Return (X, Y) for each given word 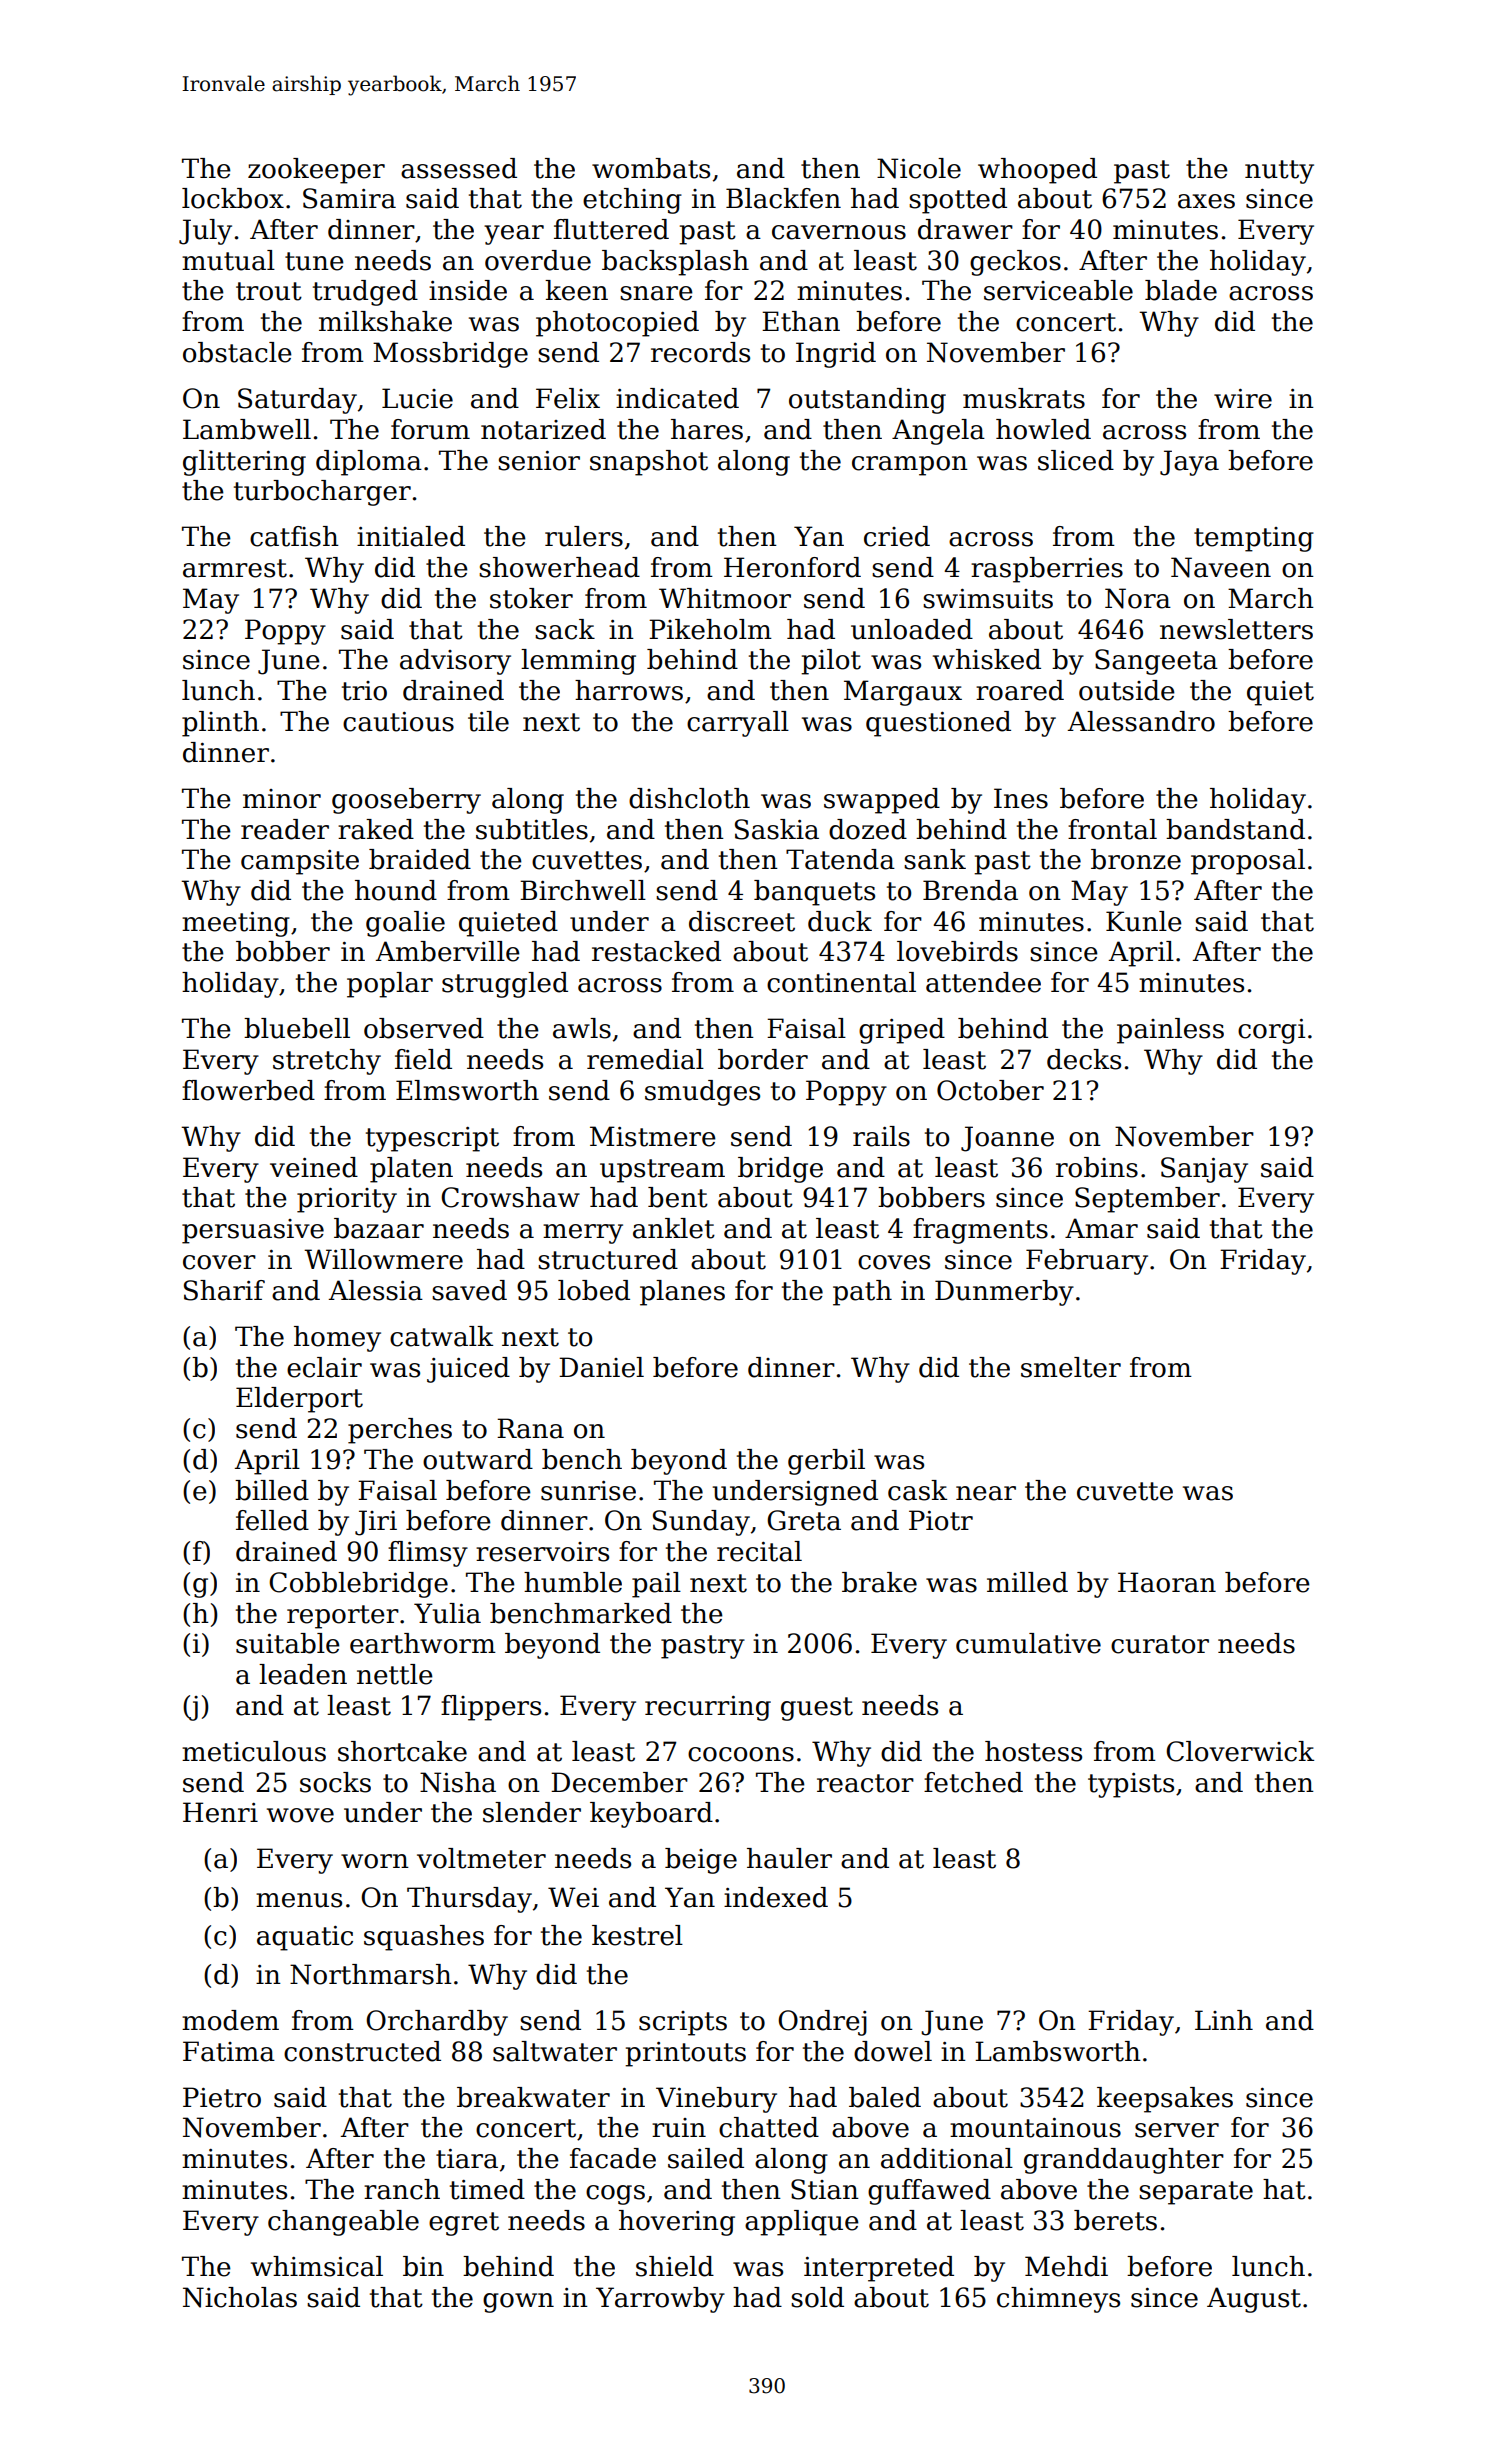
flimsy (428, 1554)
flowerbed (248, 1090)
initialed (411, 536)
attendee (983, 982)
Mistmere (653, 1136)
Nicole (919, 168)
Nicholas (240, 2297)
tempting (1254, 539)
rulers (584, 536)
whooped (1037, 171)
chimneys (1058, 2300)
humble (573, 1582)
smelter (1071, 1367)
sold (817, 2297)
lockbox (233, 198)
